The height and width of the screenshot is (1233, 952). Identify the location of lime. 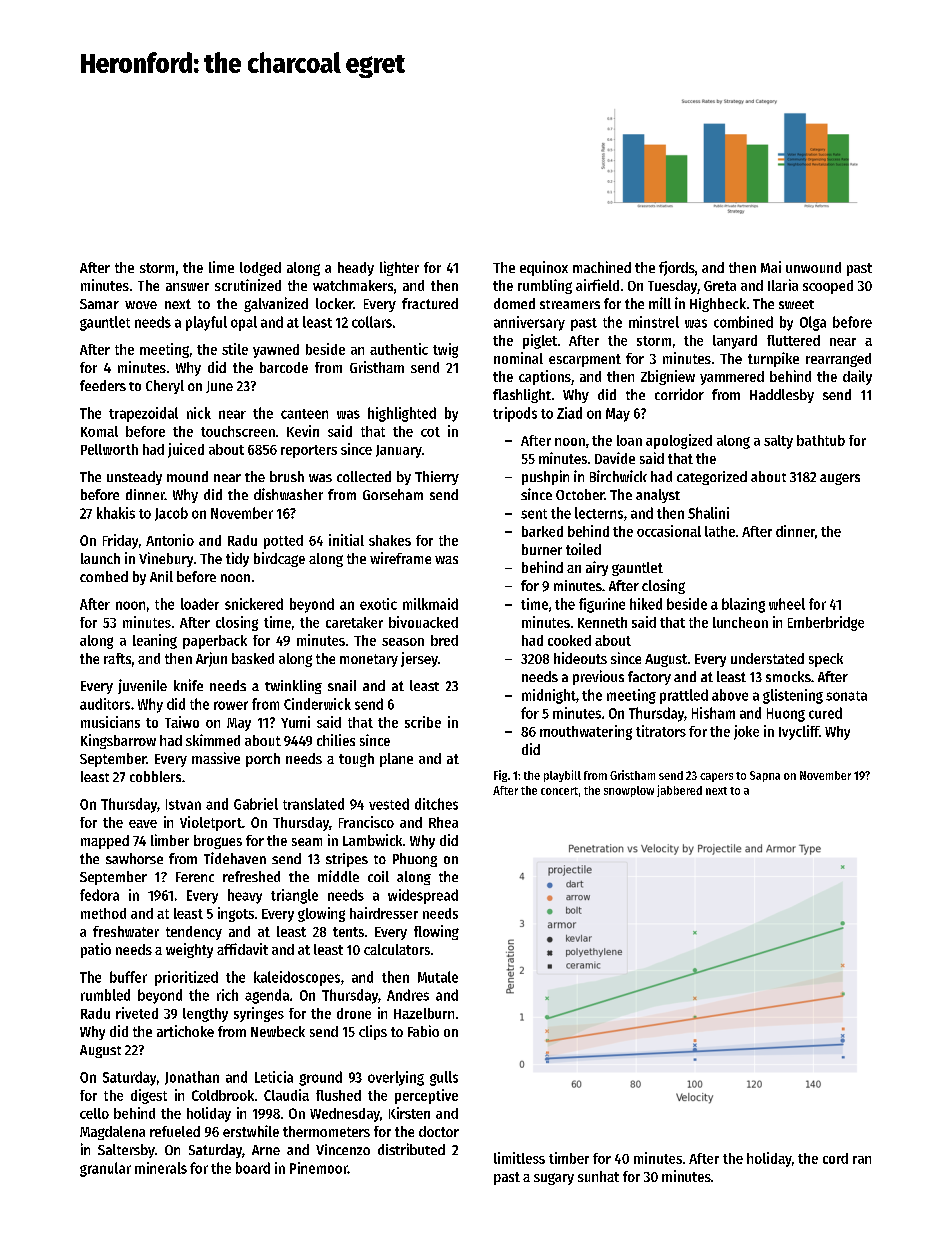
(221, 267).
